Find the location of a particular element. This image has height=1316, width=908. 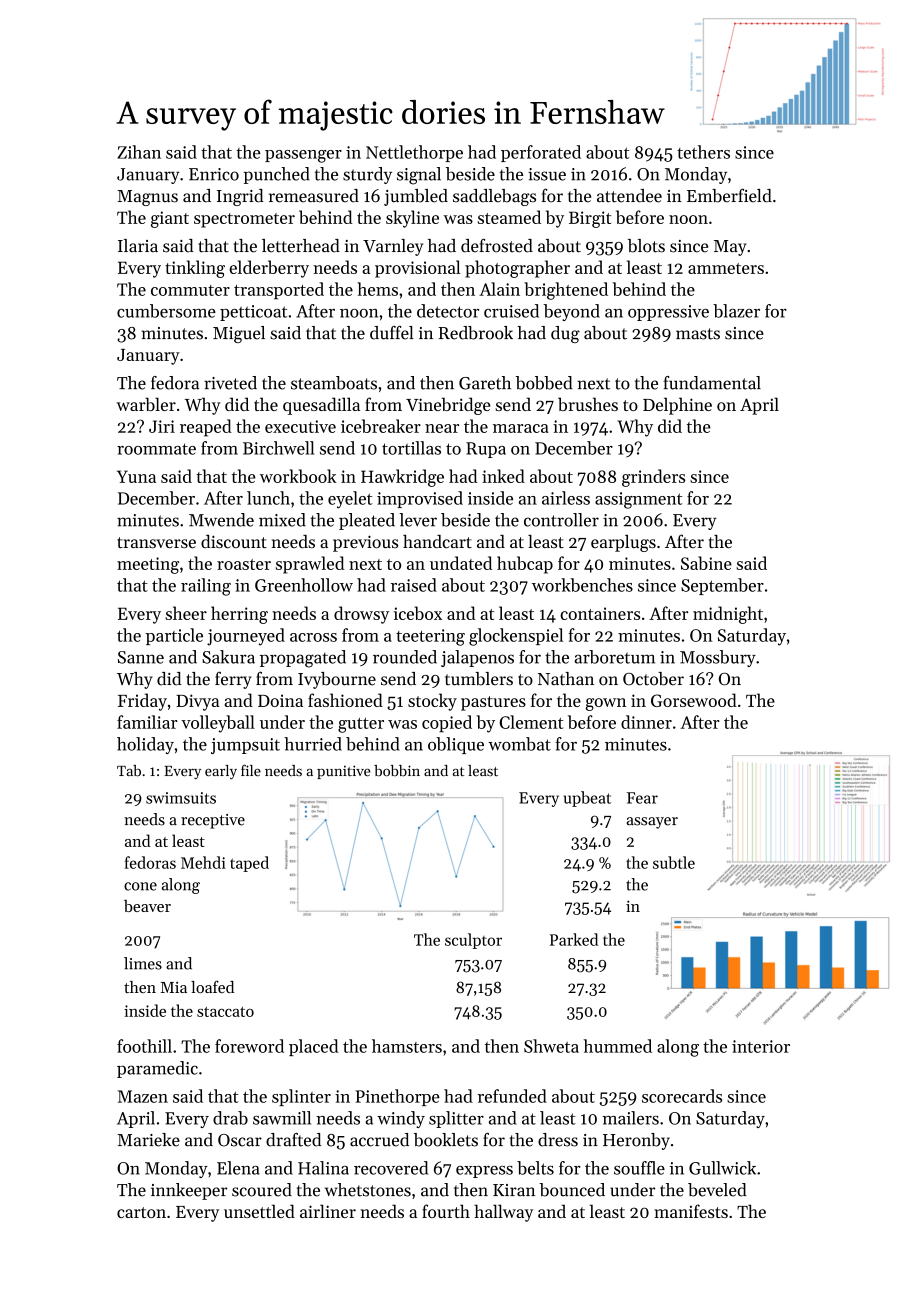

Sabine is located at coordinates (706, 563).
